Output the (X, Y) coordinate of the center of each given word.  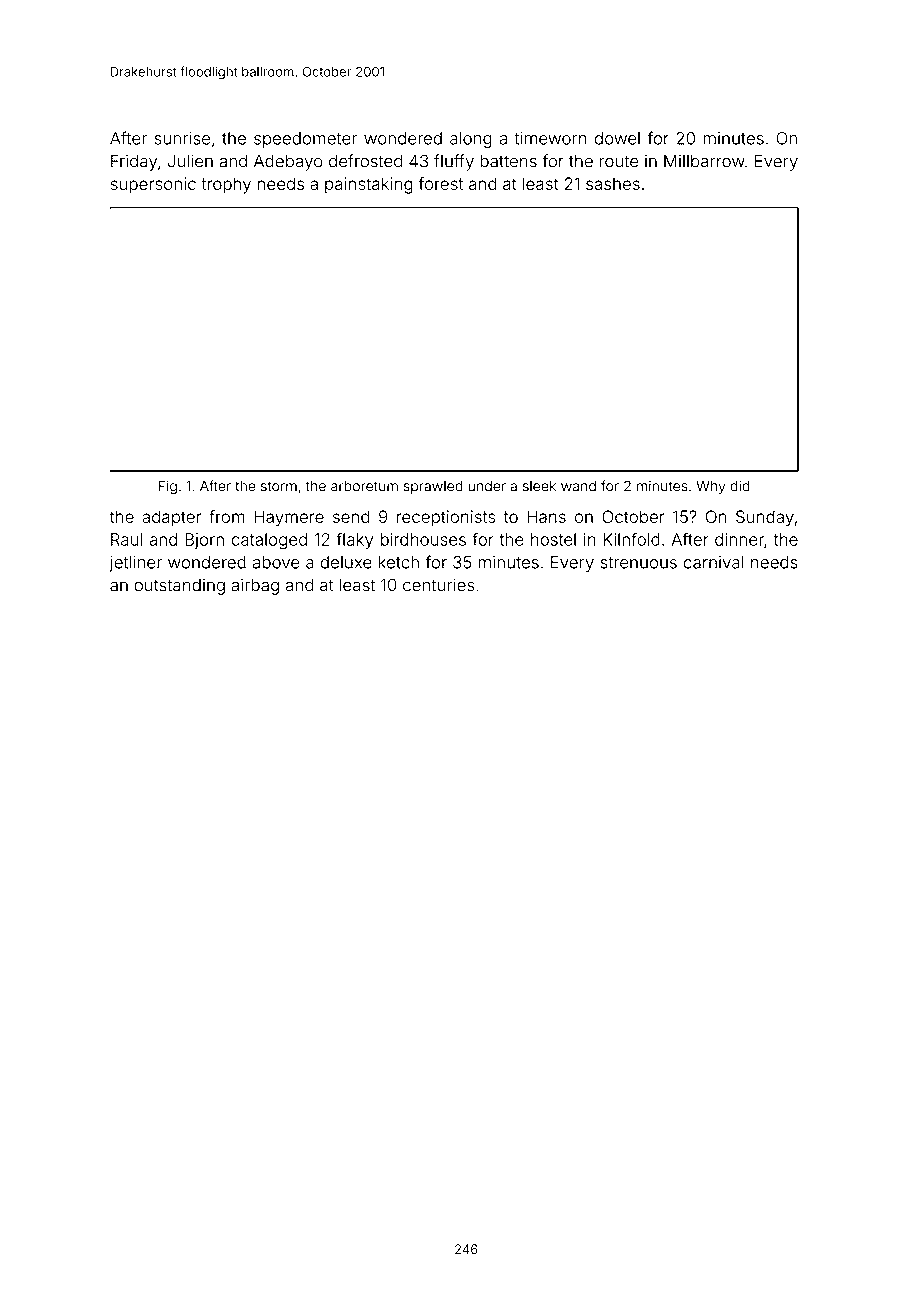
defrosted (365, 161)
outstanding (179, 586)
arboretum (364, 486)
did (740, 486)
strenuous (638, 563)
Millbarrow (704, 161)
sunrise (182, 138)
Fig (168, 487)
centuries (439, 585)
